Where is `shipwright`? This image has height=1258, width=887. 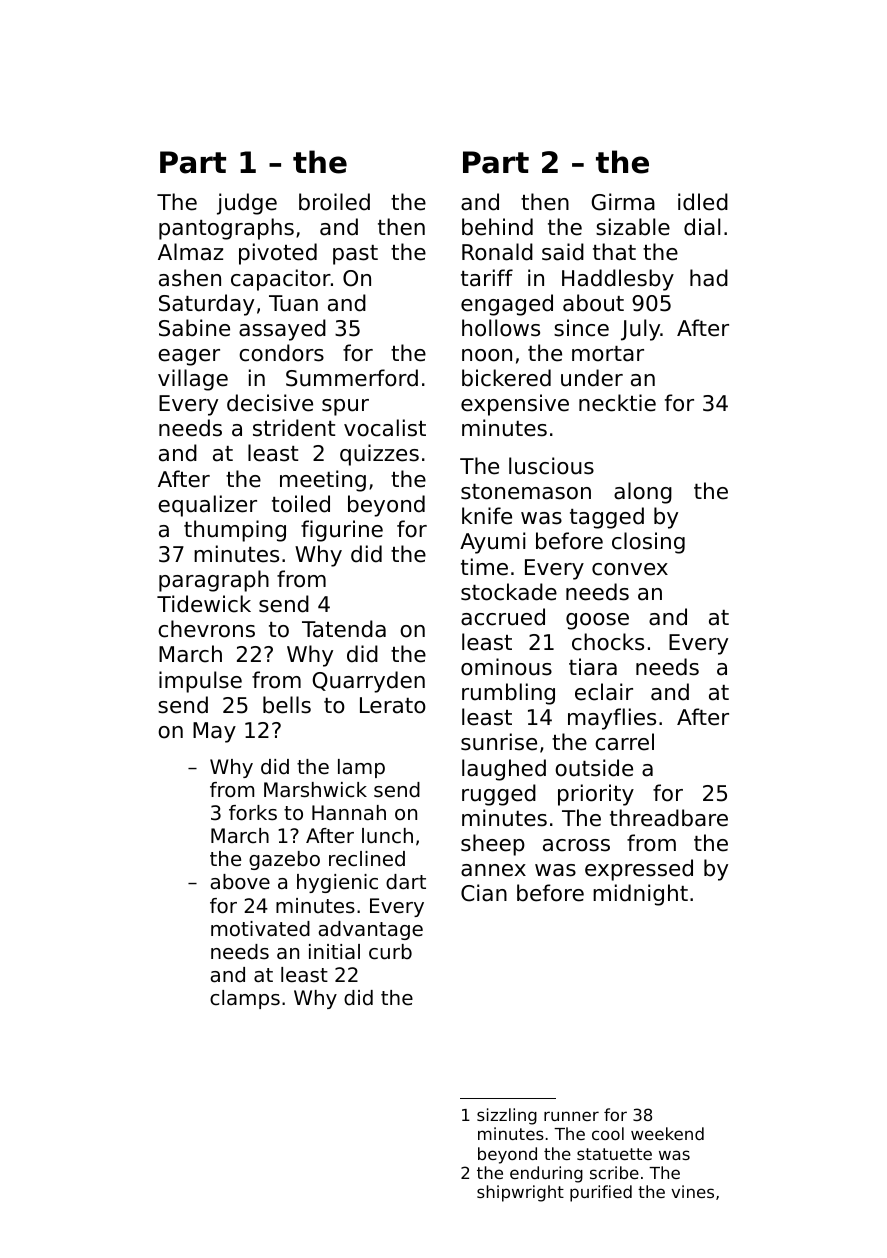 shipwright is located at coordinates (520, 1193).
